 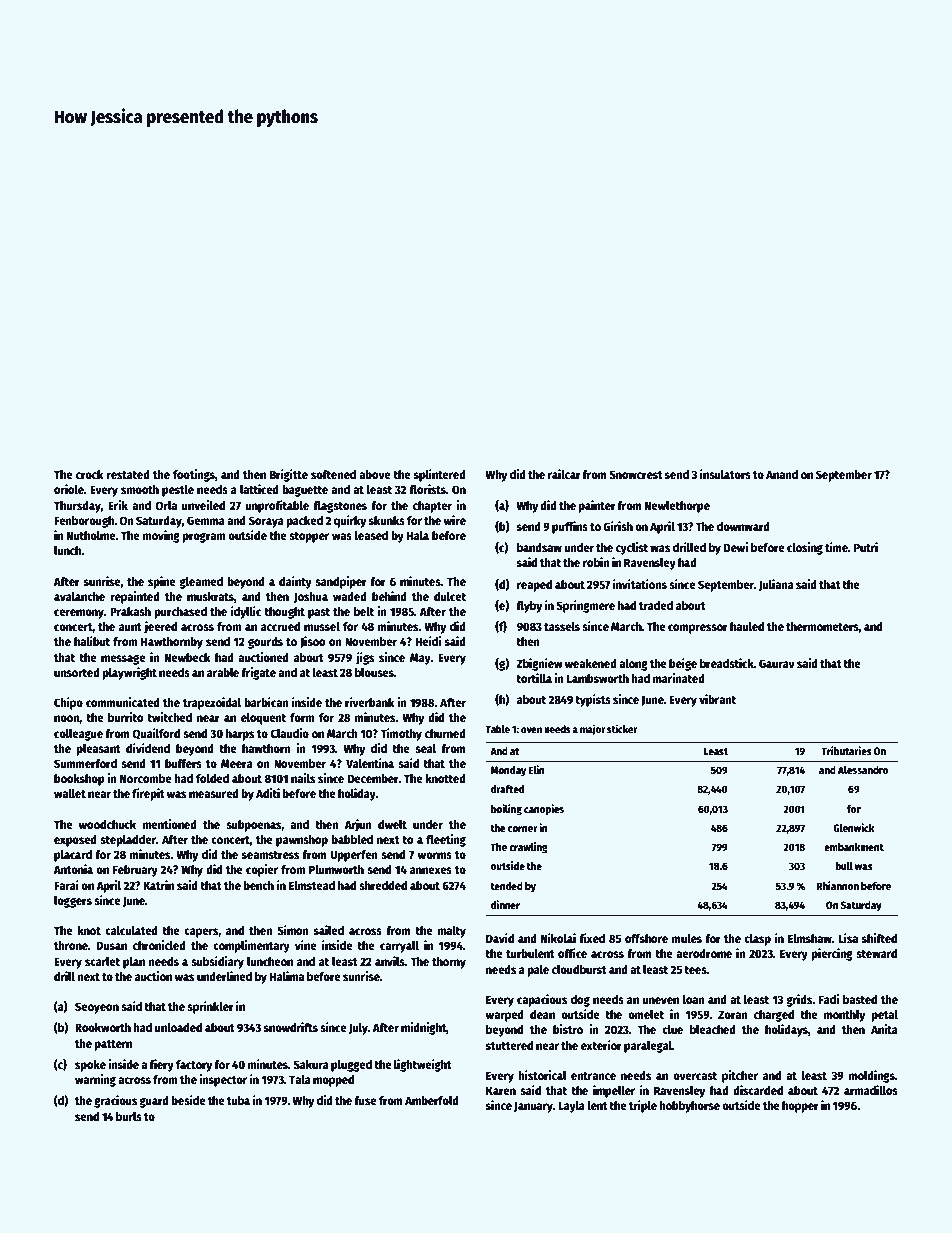 I want to click on warning, so click(x=95, y=1080).
